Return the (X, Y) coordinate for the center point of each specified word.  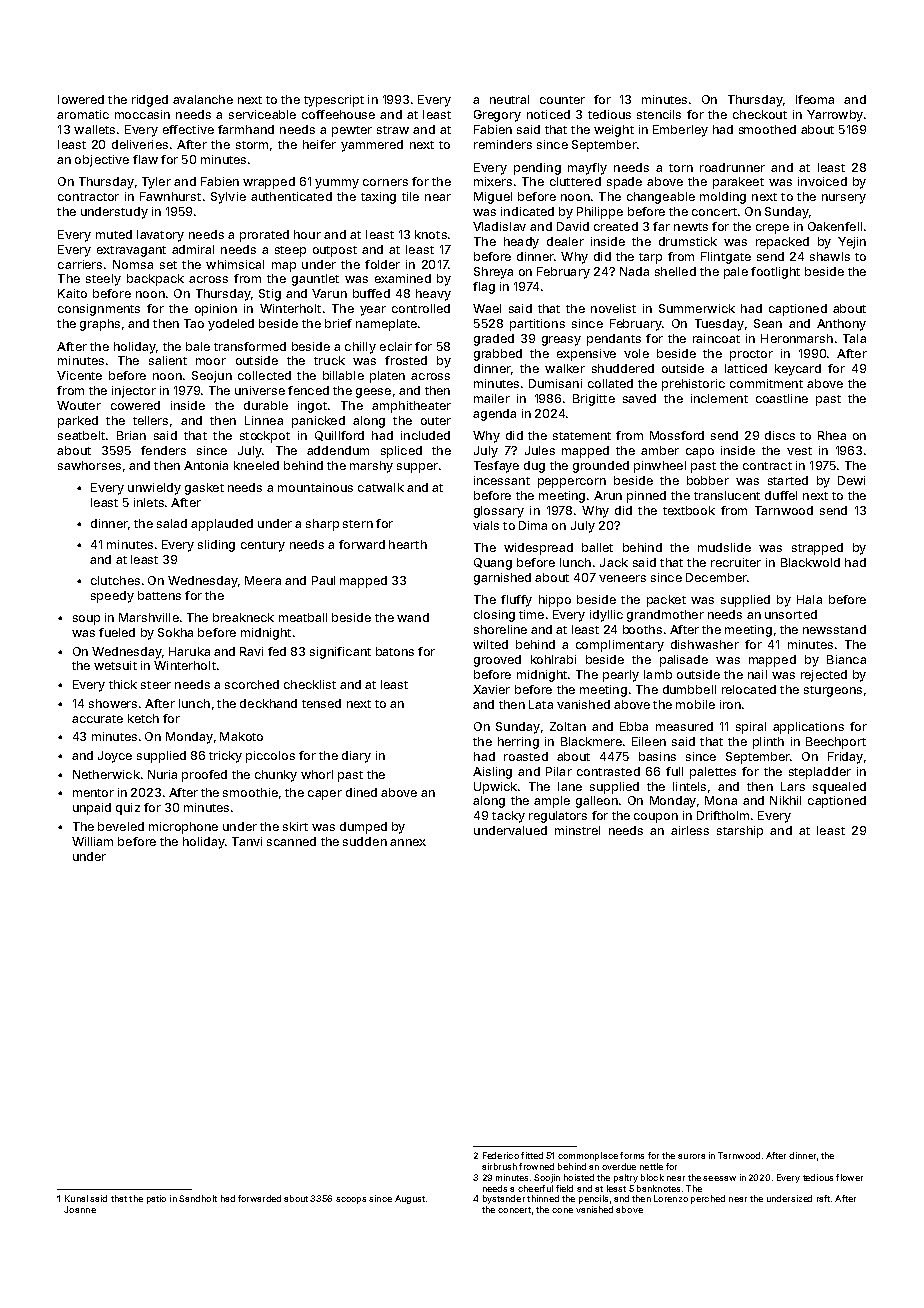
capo (700, 453)
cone (562, 1210)
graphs (100, 325)
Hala (809, 599)
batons (395, 651)
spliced (401, 452)
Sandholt (198, 1198)
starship (740, 832)
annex (408, 842)
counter (562, 100)
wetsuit (115, 665)
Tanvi (247, 841)
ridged (150, 101)
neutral (509, 99)
